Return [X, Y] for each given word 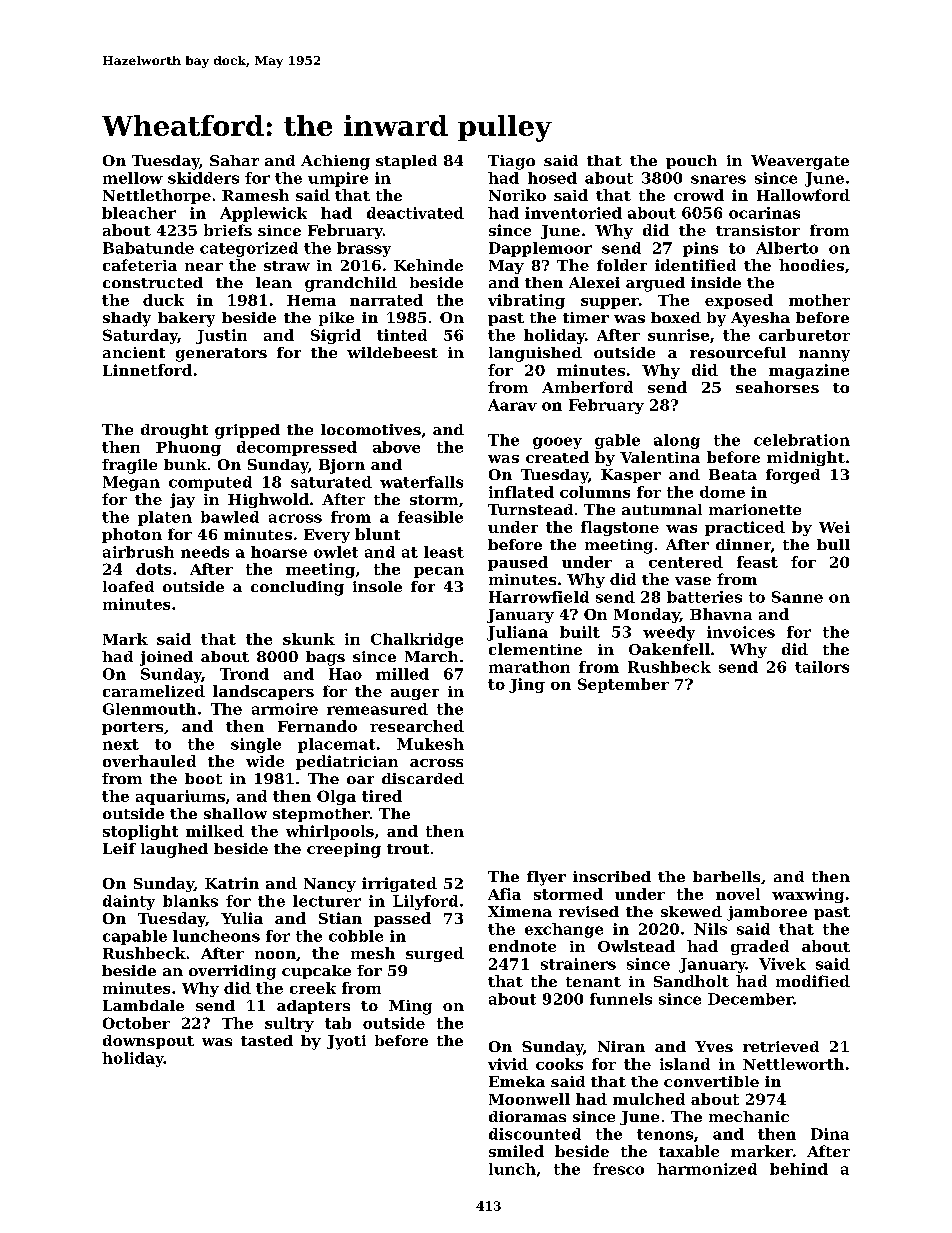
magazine [809, 371]
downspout [148, 1042]
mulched [649, 1099]
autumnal [662, 509]
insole [377, 586]
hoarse [279, 552]
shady [127, 319]
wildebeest [392, 352]
